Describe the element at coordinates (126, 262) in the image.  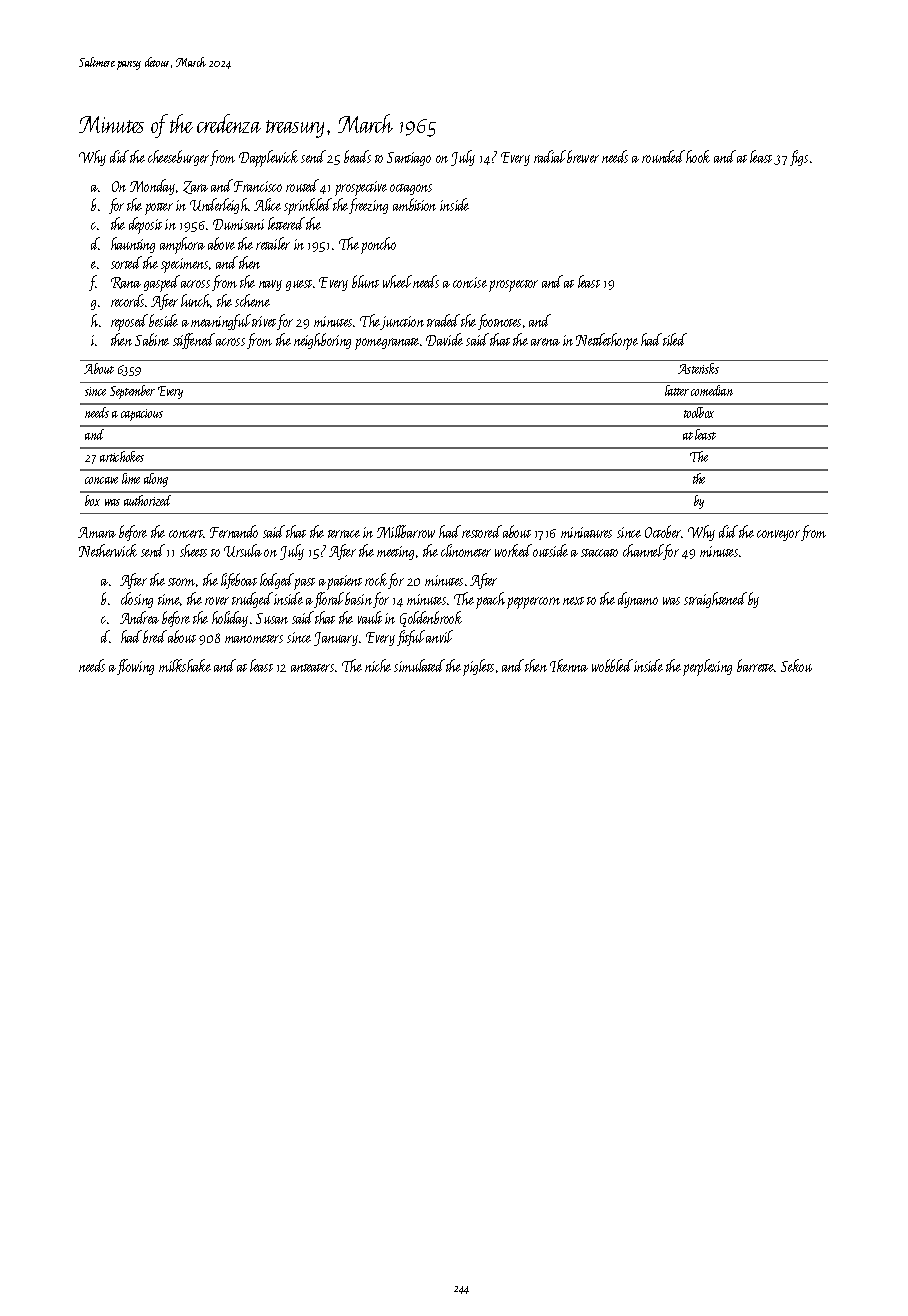
I see `sorted` at that location.
